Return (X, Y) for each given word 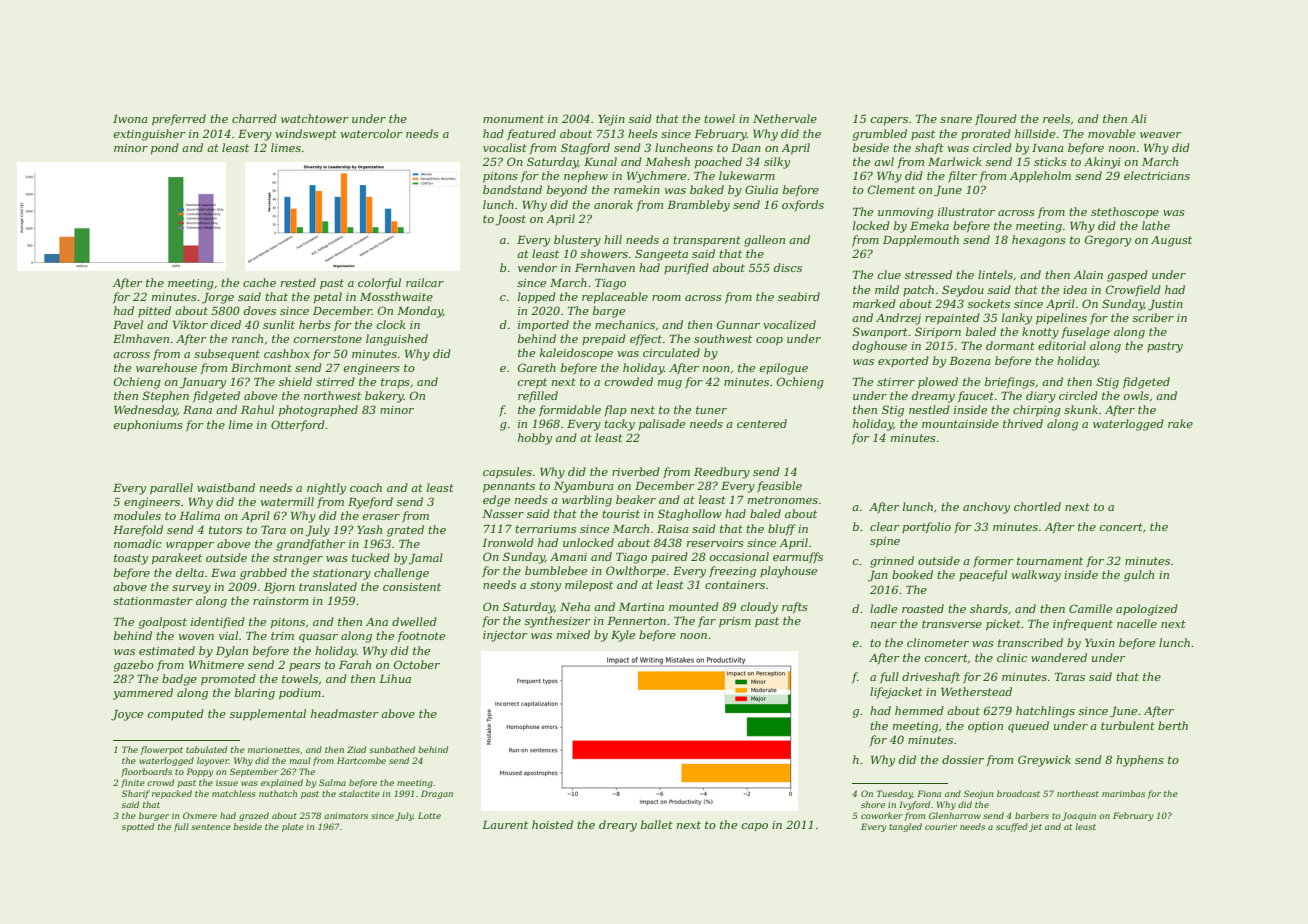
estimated (167, 650)
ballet (657, 824)
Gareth (537, 367)
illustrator (966, 211)
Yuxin (1100, 643)
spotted (138, 827)
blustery (577, 241)
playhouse (788, 572)
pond (165, 149)
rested (298, 282)
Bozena (970, 361)
